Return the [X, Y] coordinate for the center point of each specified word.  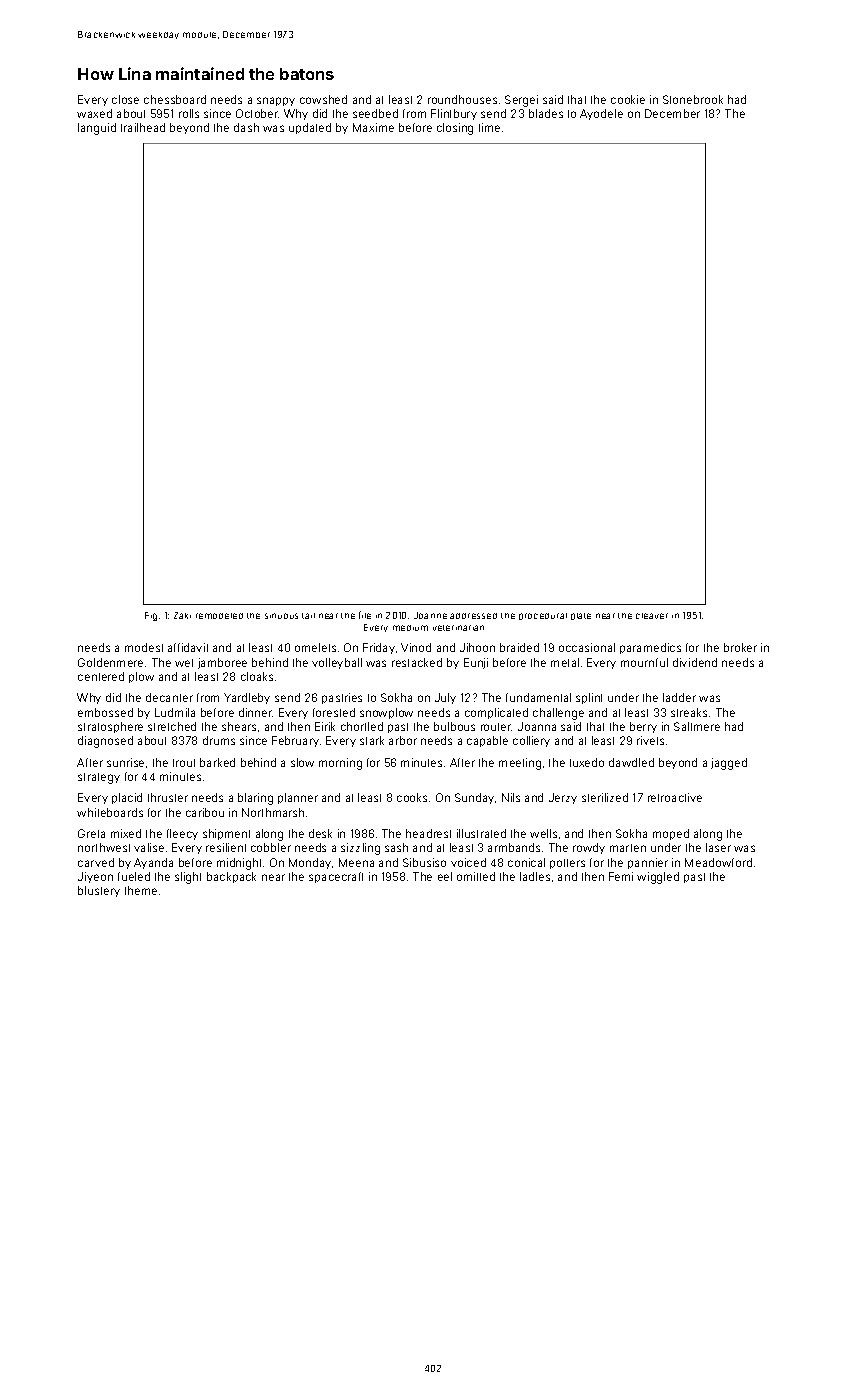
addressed [473, 616]
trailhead [143, 127]
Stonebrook [693, 99]
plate [581, 616]
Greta [91, 833]
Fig [151, 616]
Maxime [373, 127]
